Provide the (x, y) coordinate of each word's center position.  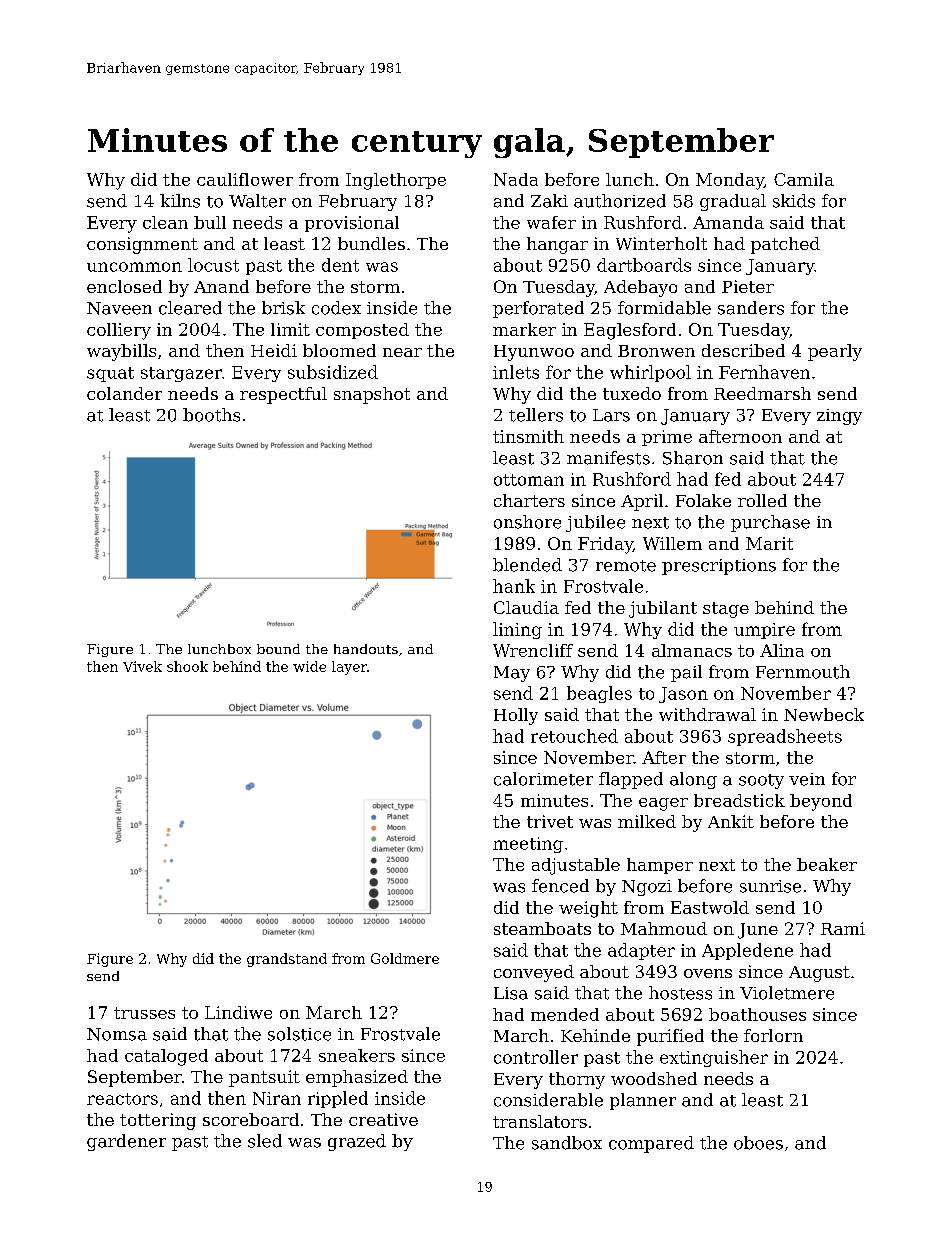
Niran (277, 1098)
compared (651, 1144)
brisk (283, 308)
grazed (357, 1142)
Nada (516, 179)
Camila (804, 179)
